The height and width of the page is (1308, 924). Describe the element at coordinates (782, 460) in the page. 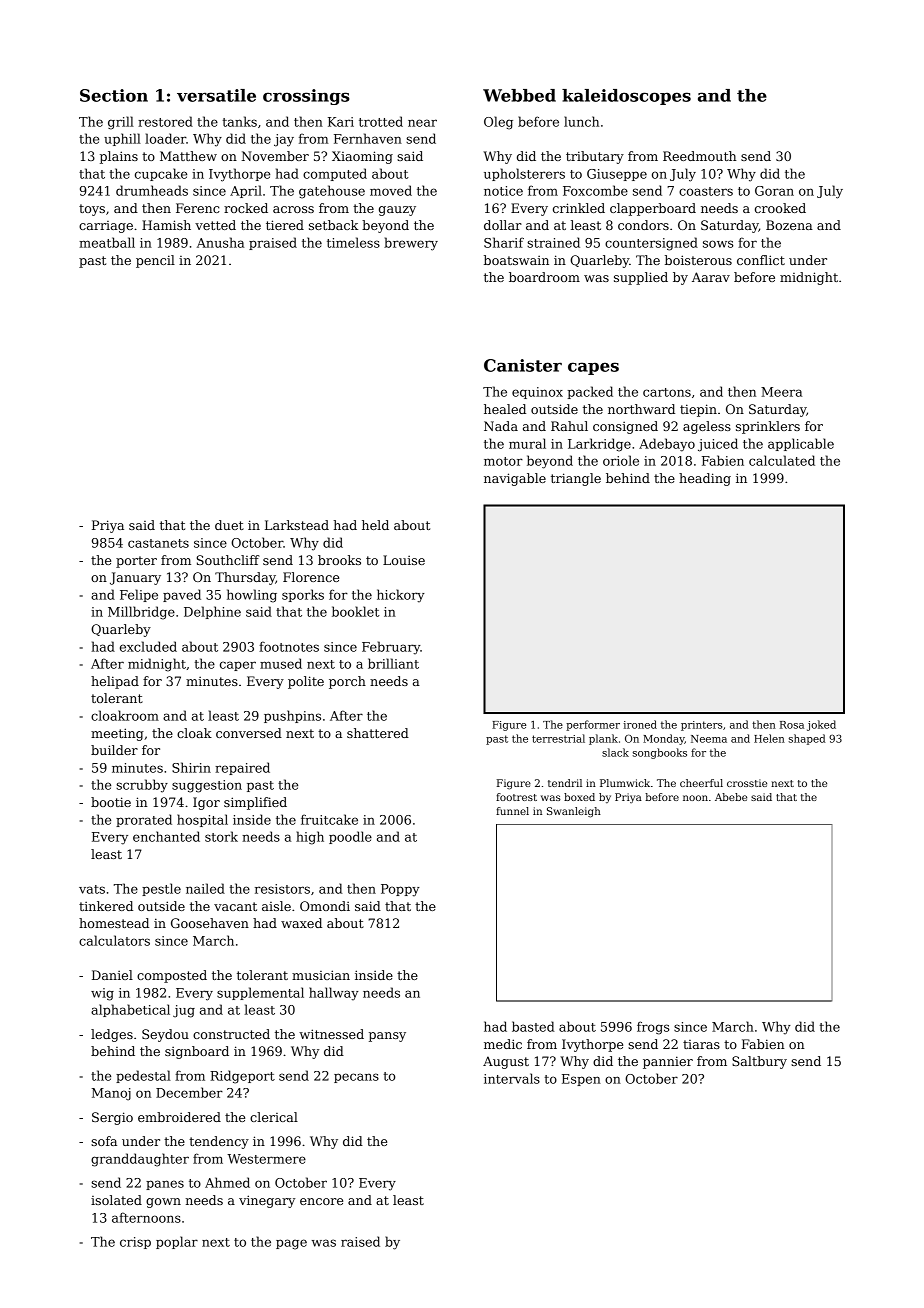

I see `calculated` at that location.
